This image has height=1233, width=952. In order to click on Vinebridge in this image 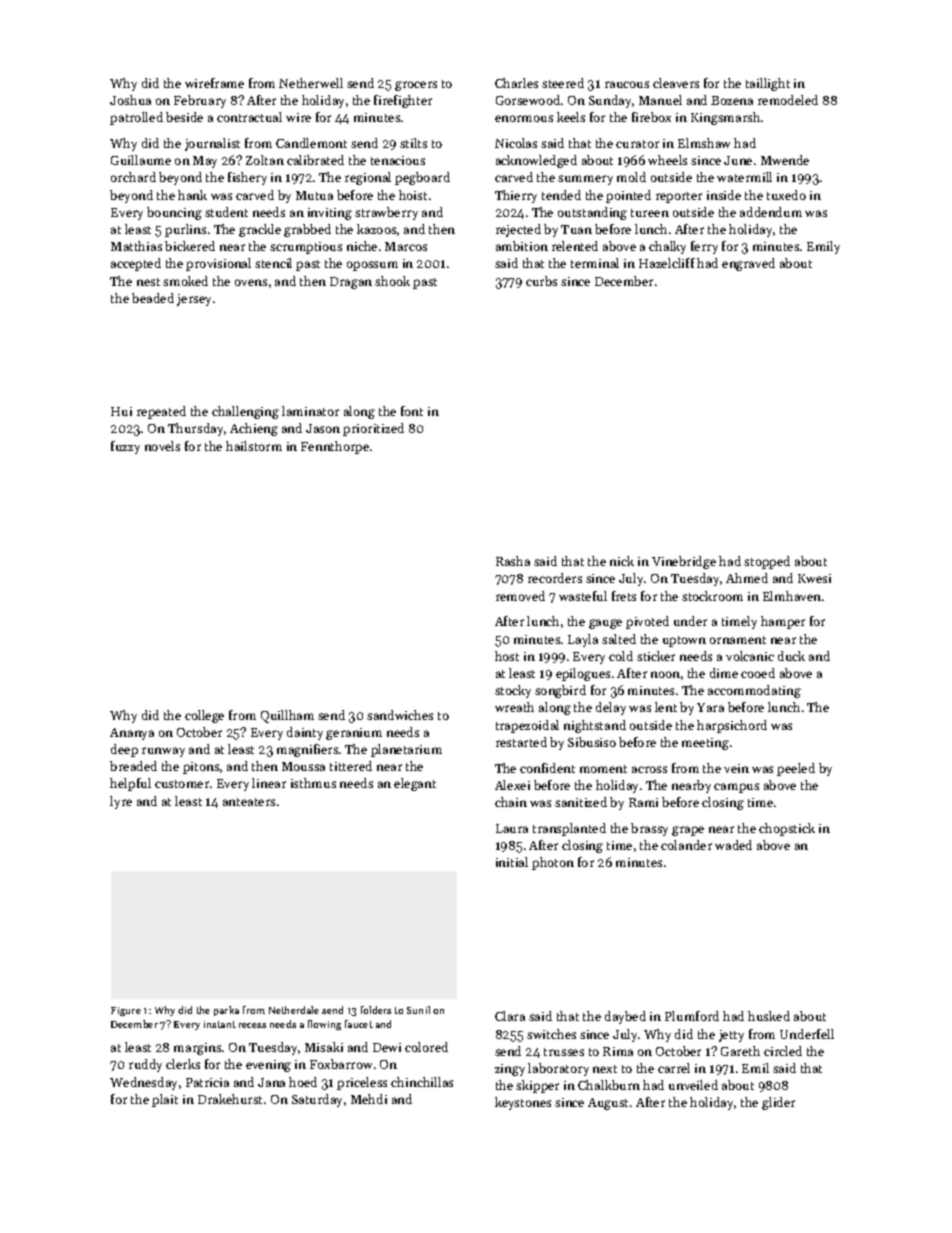, I will do `click(684, 562)`.
